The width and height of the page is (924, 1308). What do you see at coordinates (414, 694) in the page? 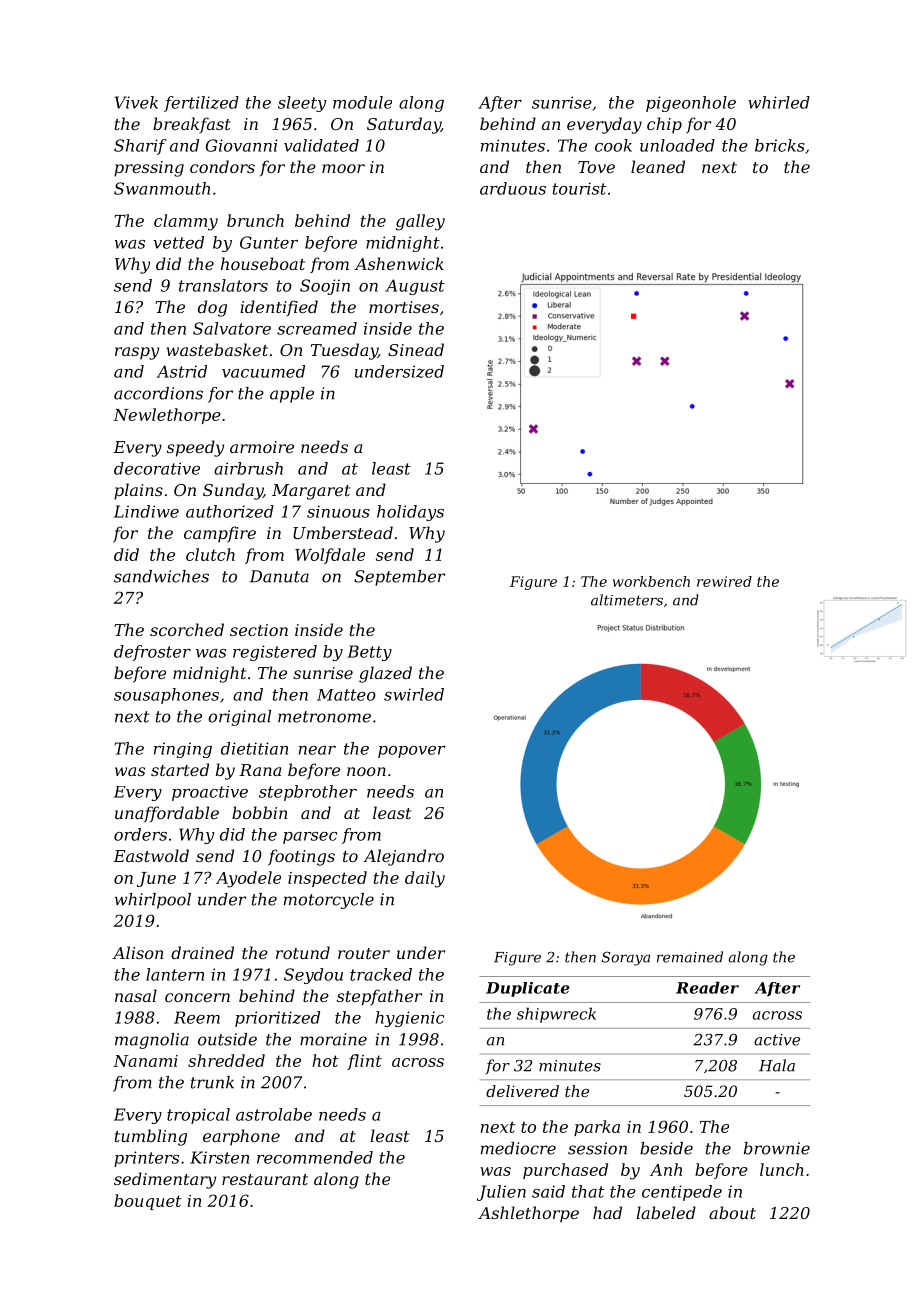
I see `swirled` at bounding box center [414, 694].
